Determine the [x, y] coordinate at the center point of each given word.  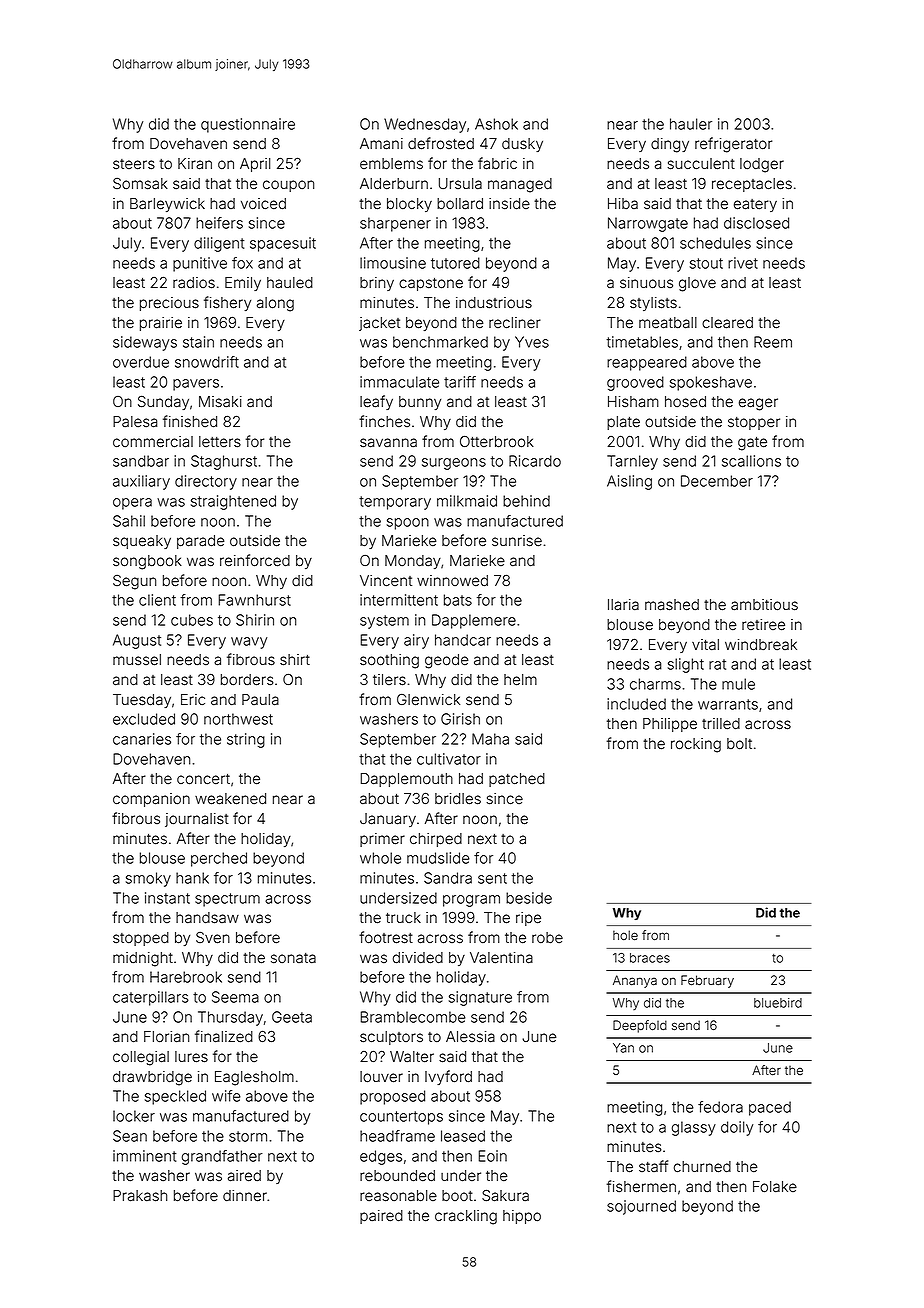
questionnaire [248, 125]
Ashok [496, 124]
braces [650, 958]
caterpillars [151, 998]
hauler [691, 124]
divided [418, 958]
